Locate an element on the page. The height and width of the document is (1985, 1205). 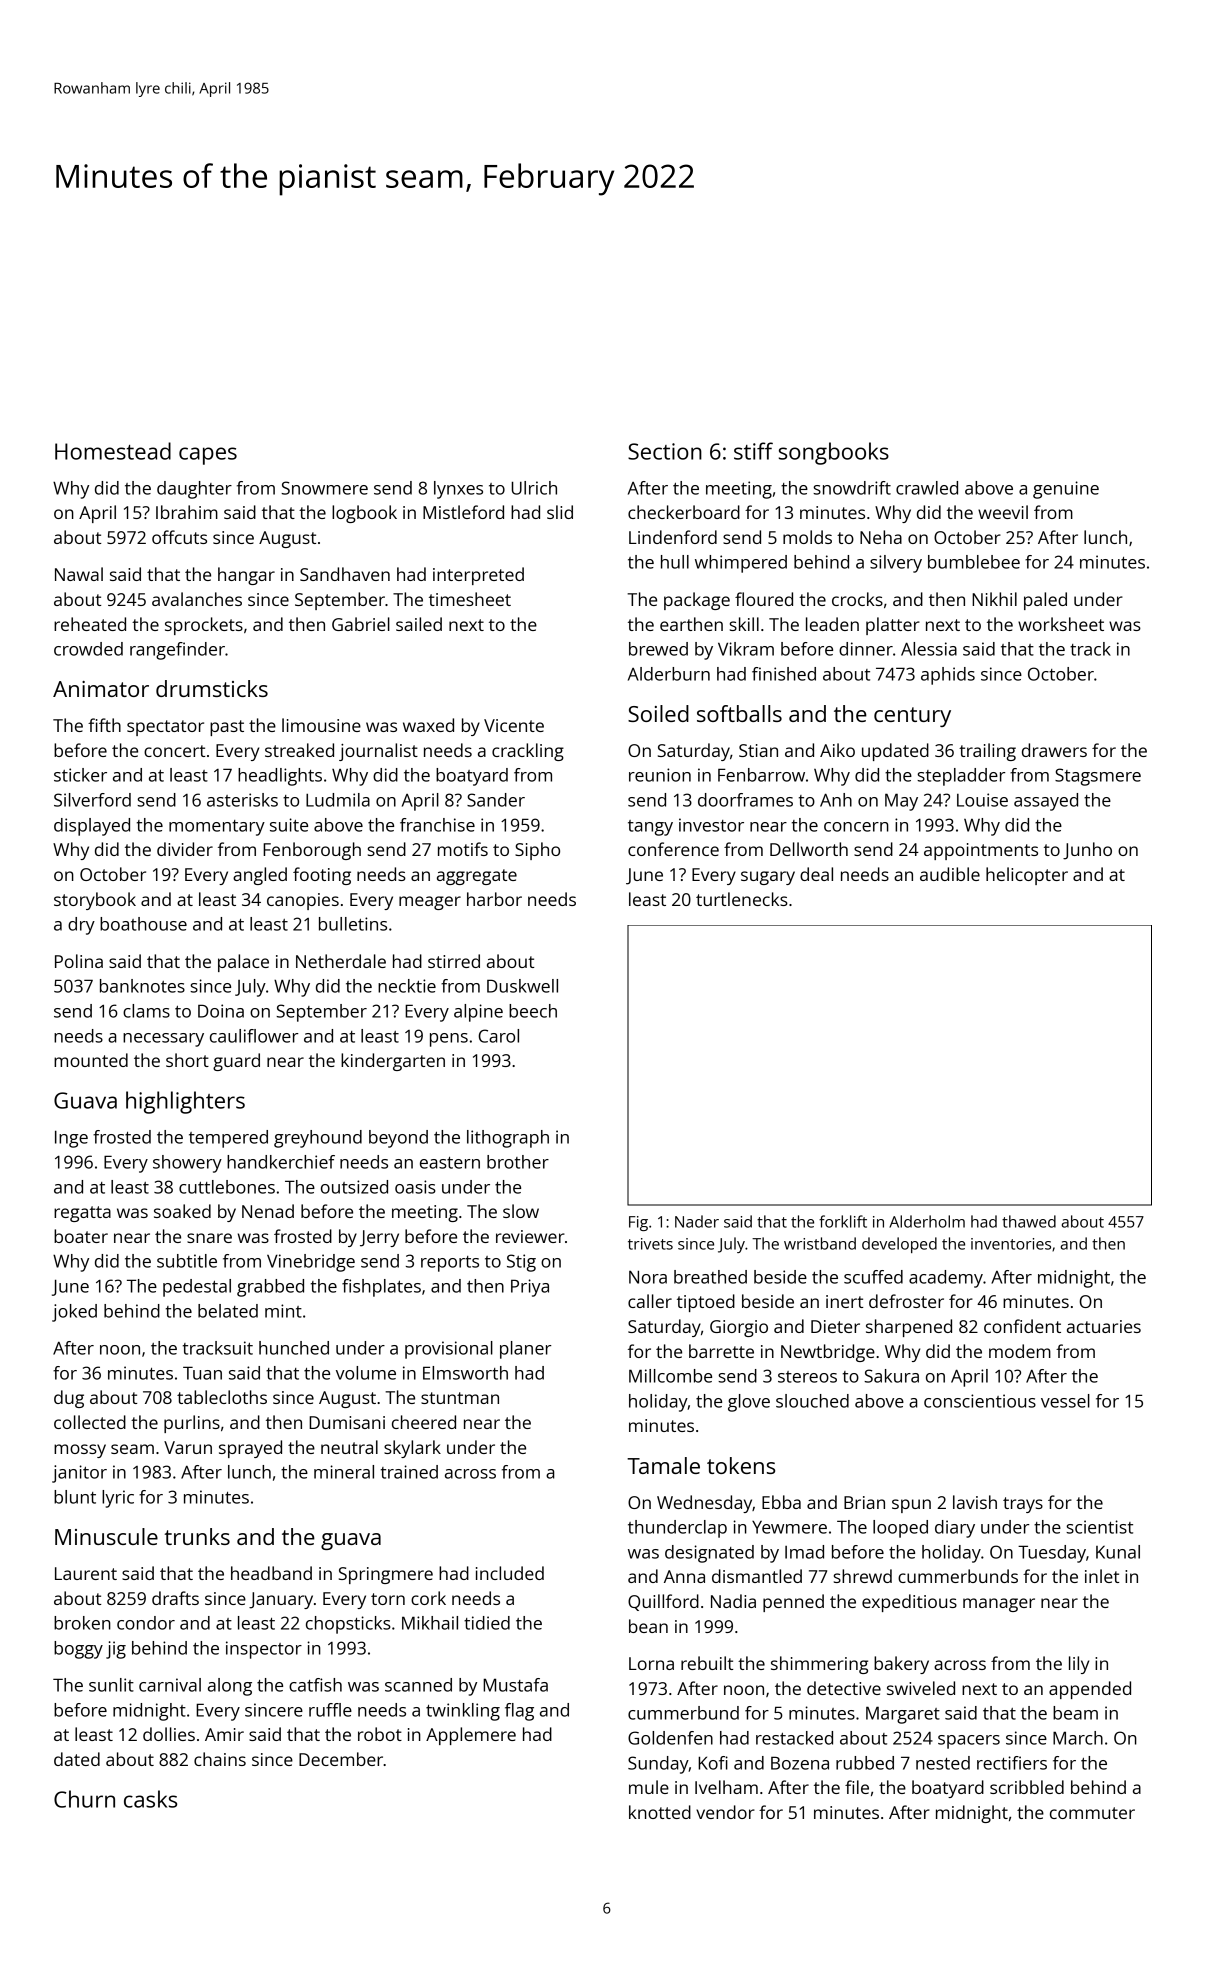
Silverford is located at coordinates (92, 800).
